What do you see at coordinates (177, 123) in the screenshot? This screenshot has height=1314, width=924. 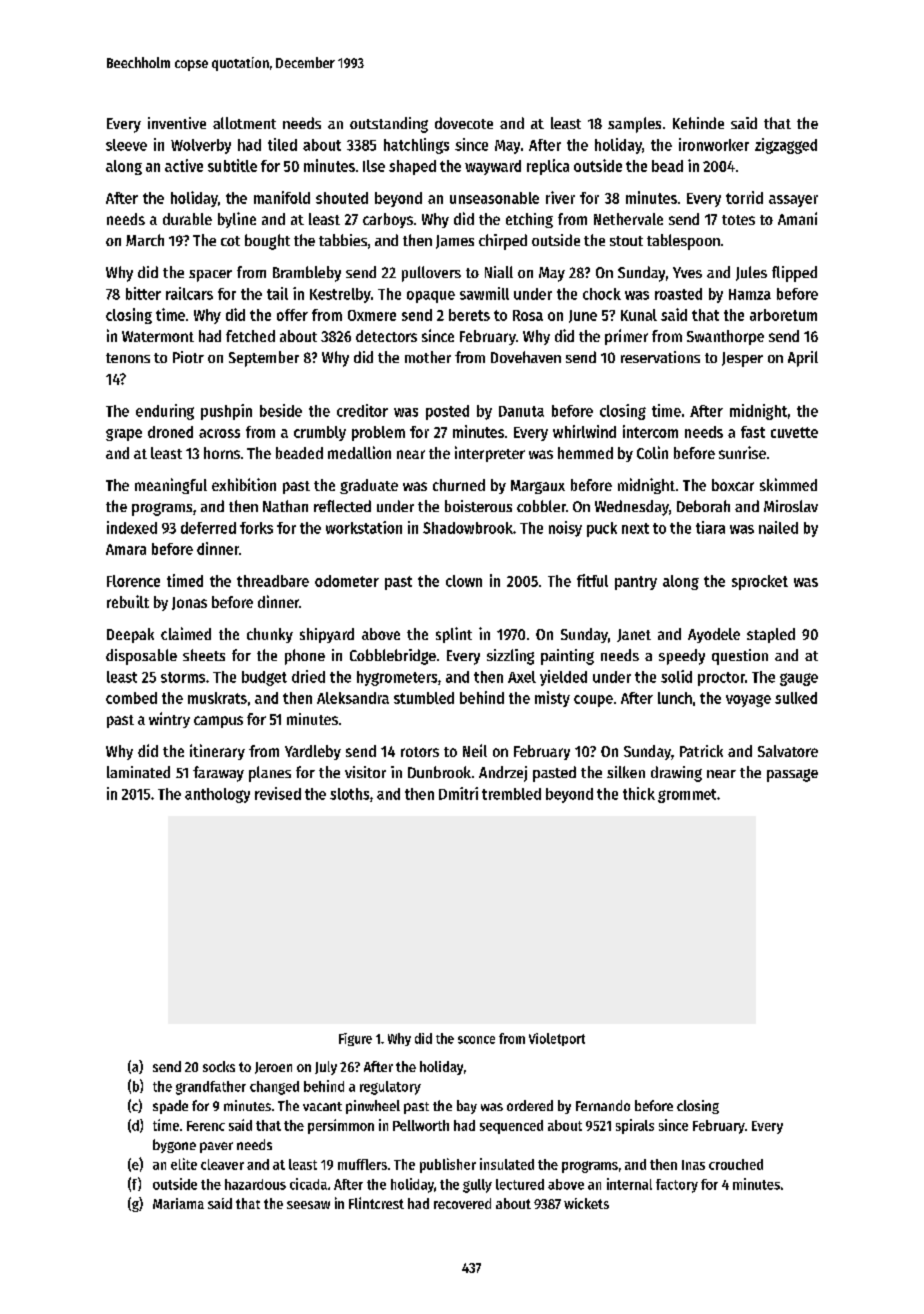 I see `inventive` at bounding box center [177, 123].
